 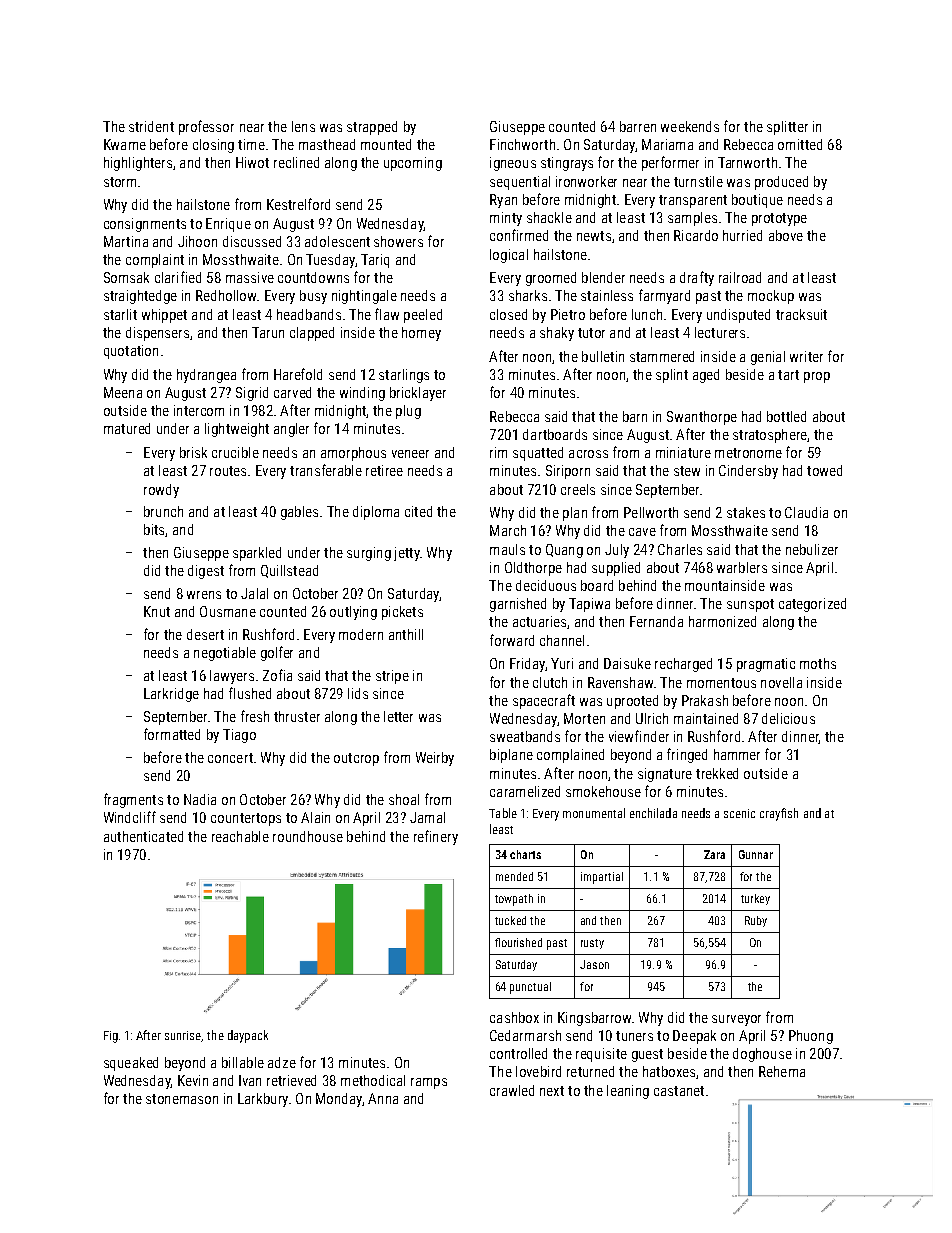 What do you see at coordinates (303, 126) in the screenshot?
I see `lens` at bounding box center [303, 126].
